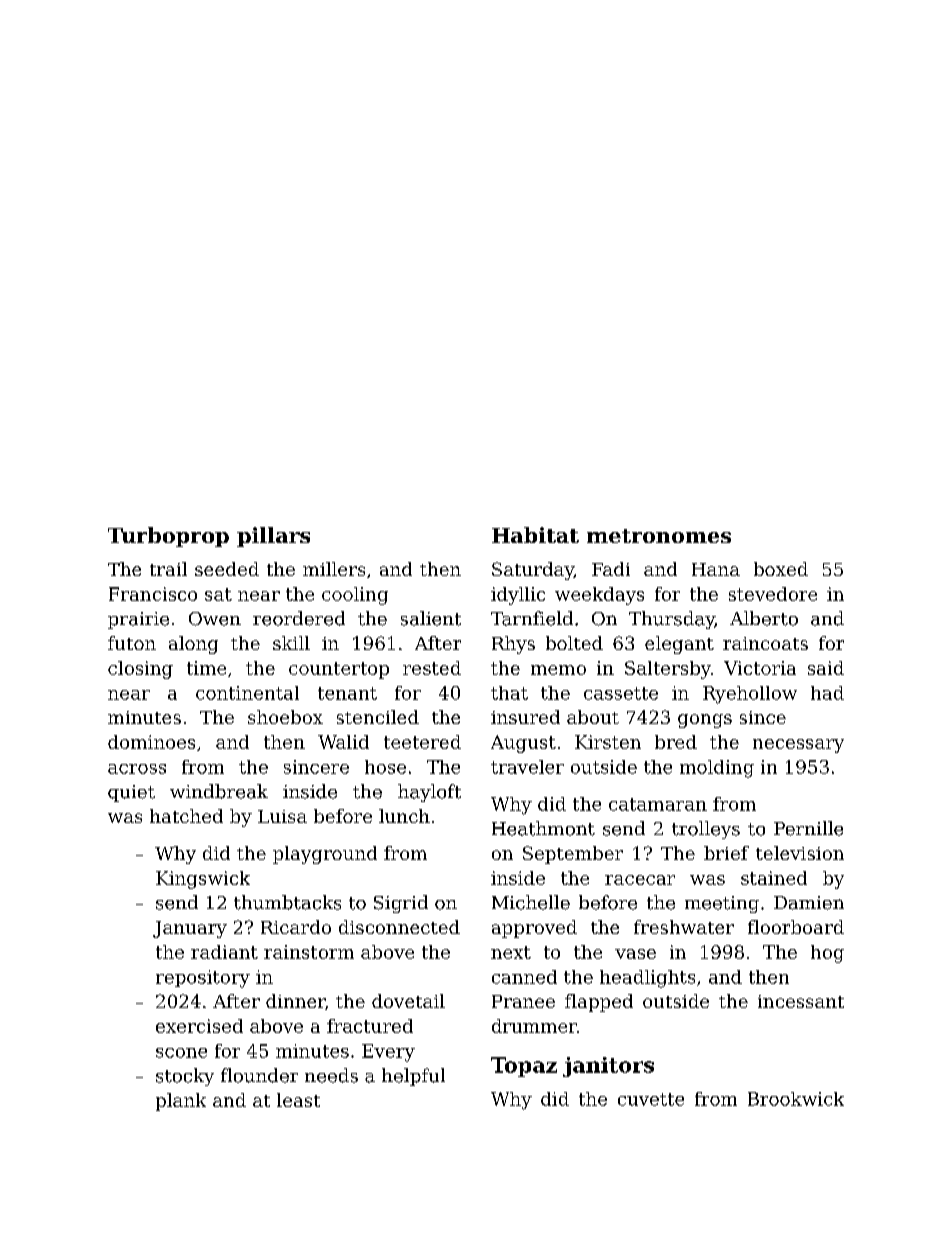 This image has width=952, height=1233. What do you see at coordinates (151, 742) in the image?
I see `dominoes` at bounding box center [151, 742].
